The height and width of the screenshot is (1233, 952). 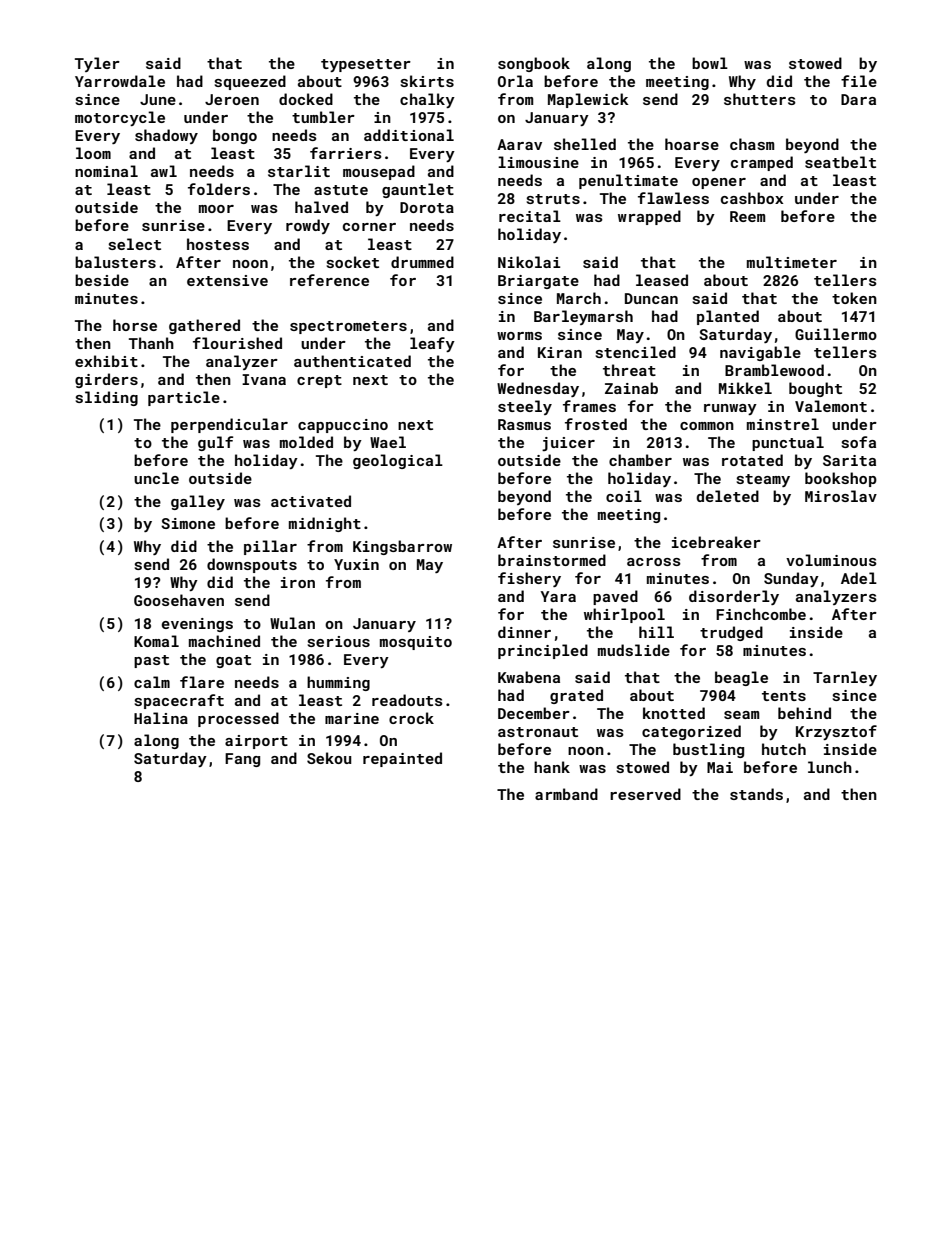 I want to click on uncle, so click(x=156, y=478).
